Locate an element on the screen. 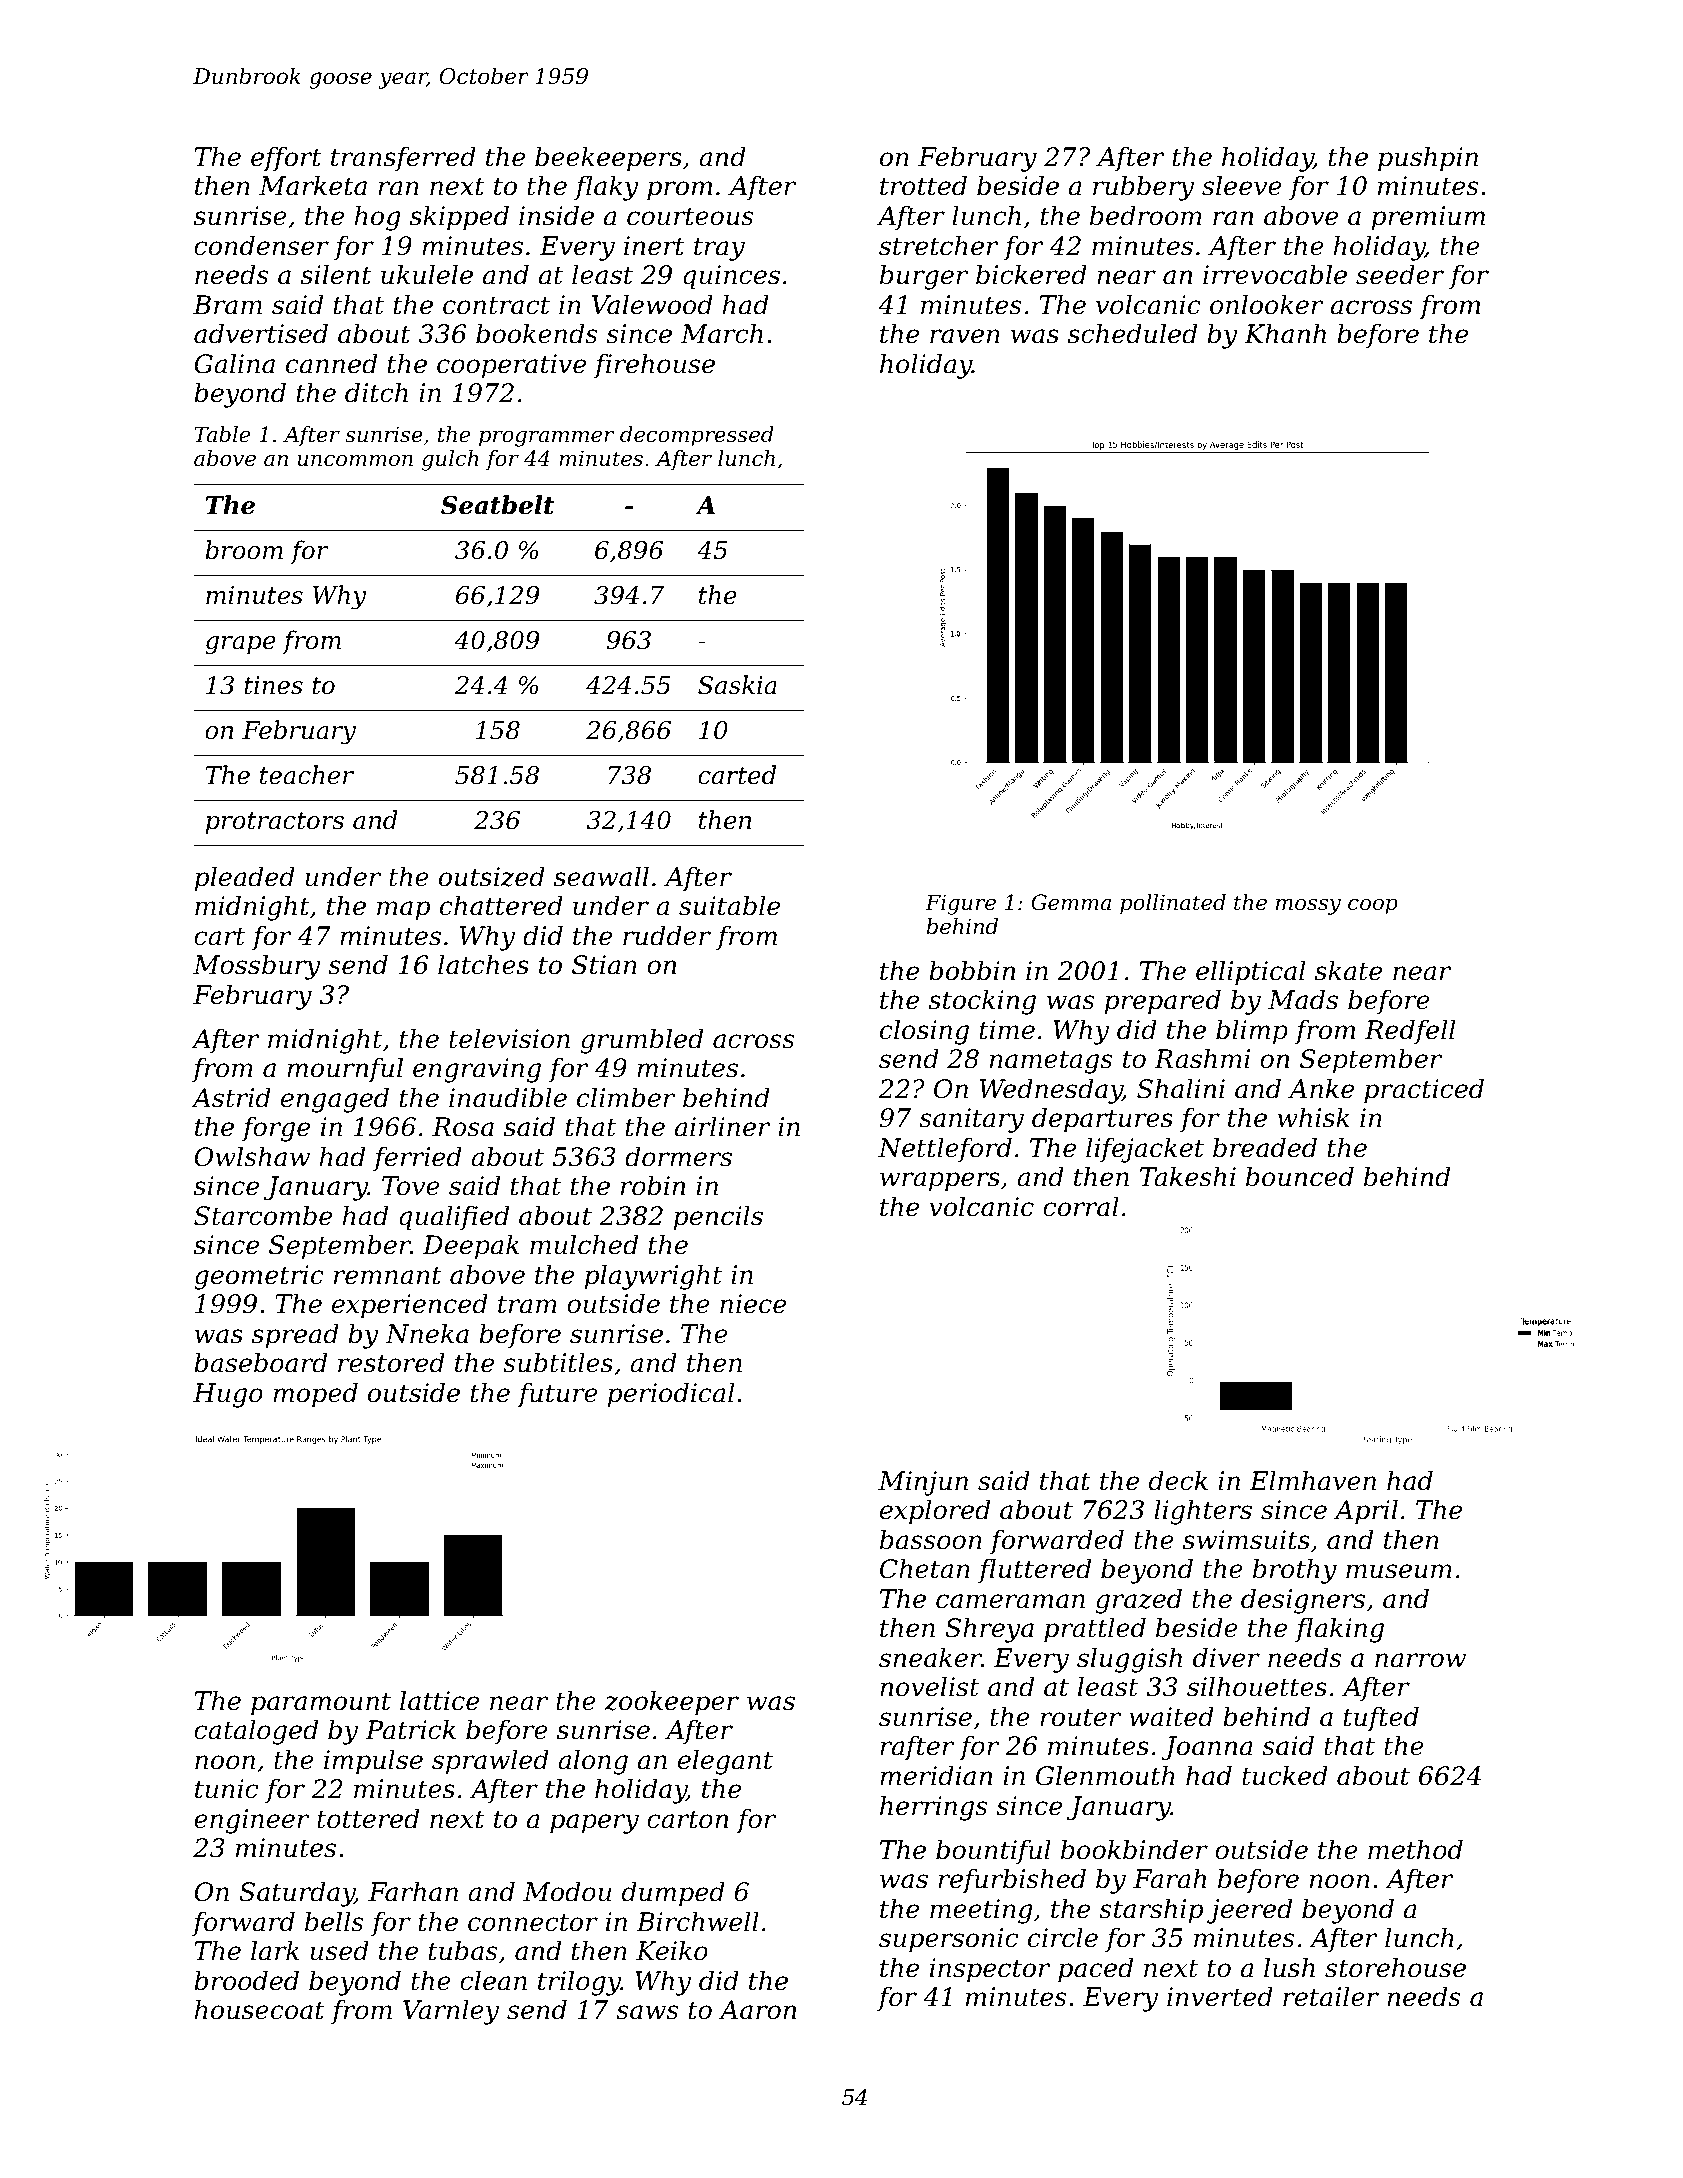 The width and height of the screenshot is (1683, 2178). skipped is located at coordinates (459, 218).
